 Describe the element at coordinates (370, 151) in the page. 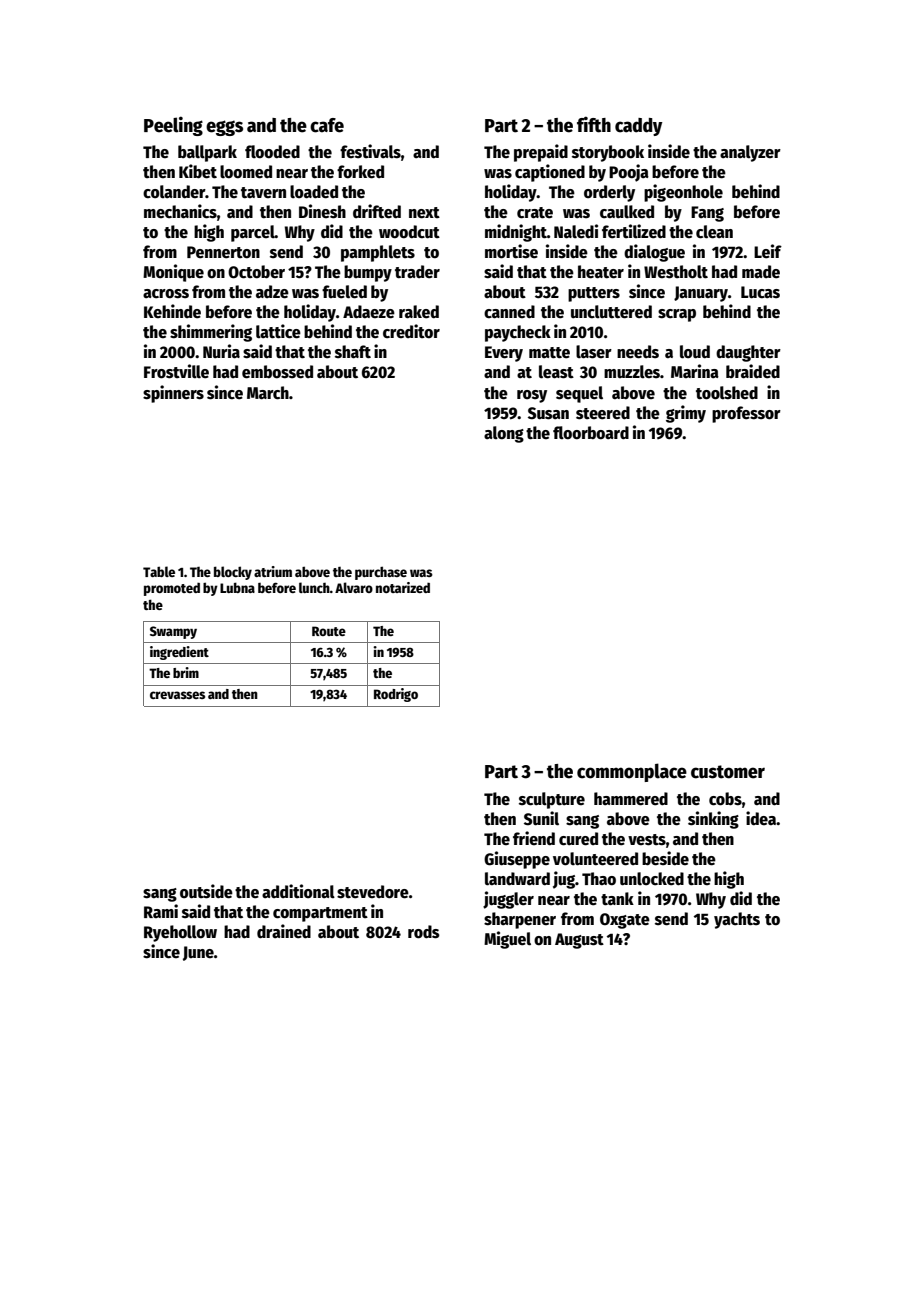

I see `festivals` at that location.
